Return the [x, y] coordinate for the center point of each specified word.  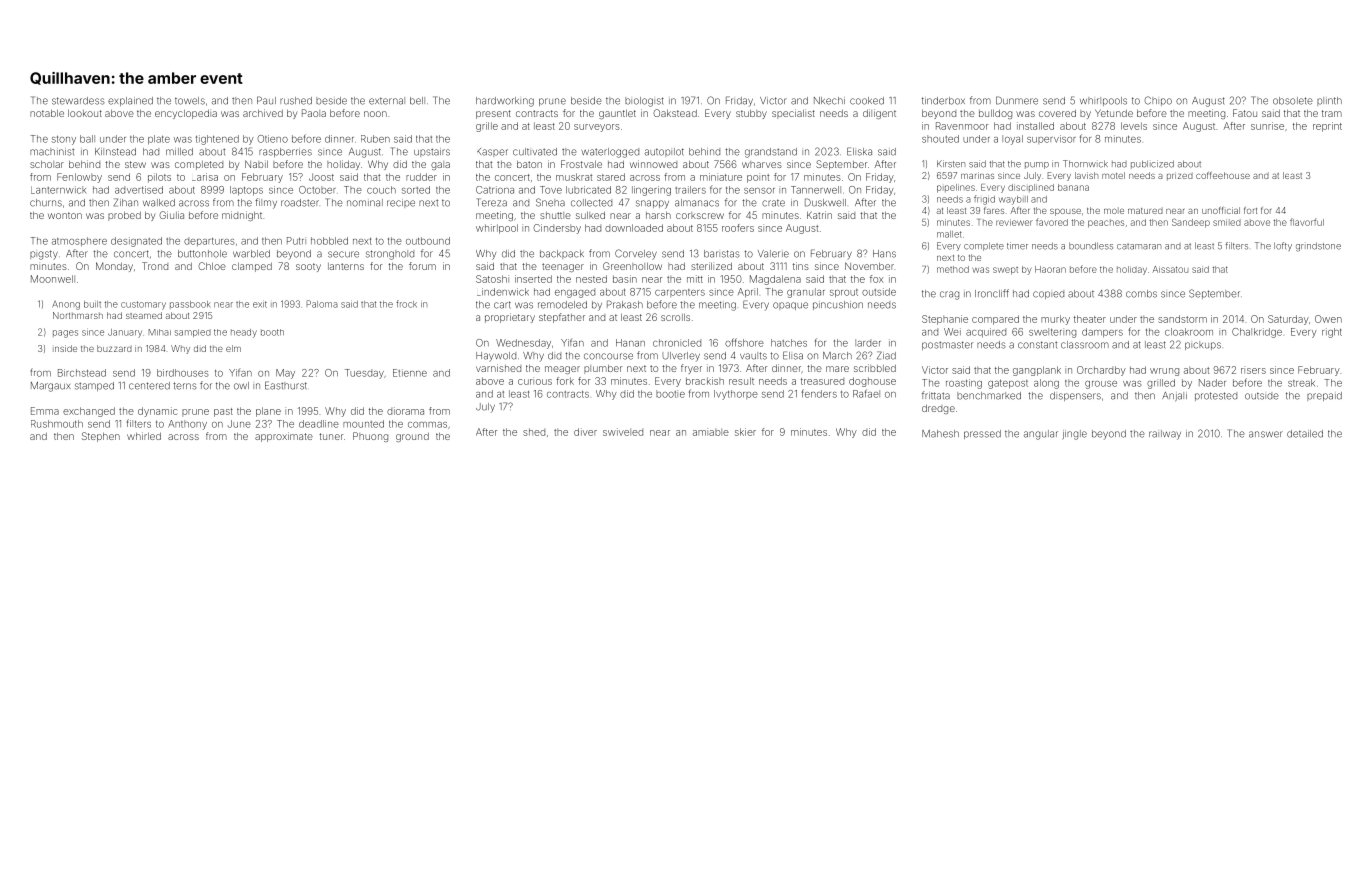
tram [1332, 113]
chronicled [677, 343]
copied [1048, 294]
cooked [867, 101]
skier [745, 432]
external [387, 101]
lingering [651, 191]
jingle [1074, 435]
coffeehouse [1223, 175]
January [125, 333]
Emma [45, 411]
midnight [242, 216]
